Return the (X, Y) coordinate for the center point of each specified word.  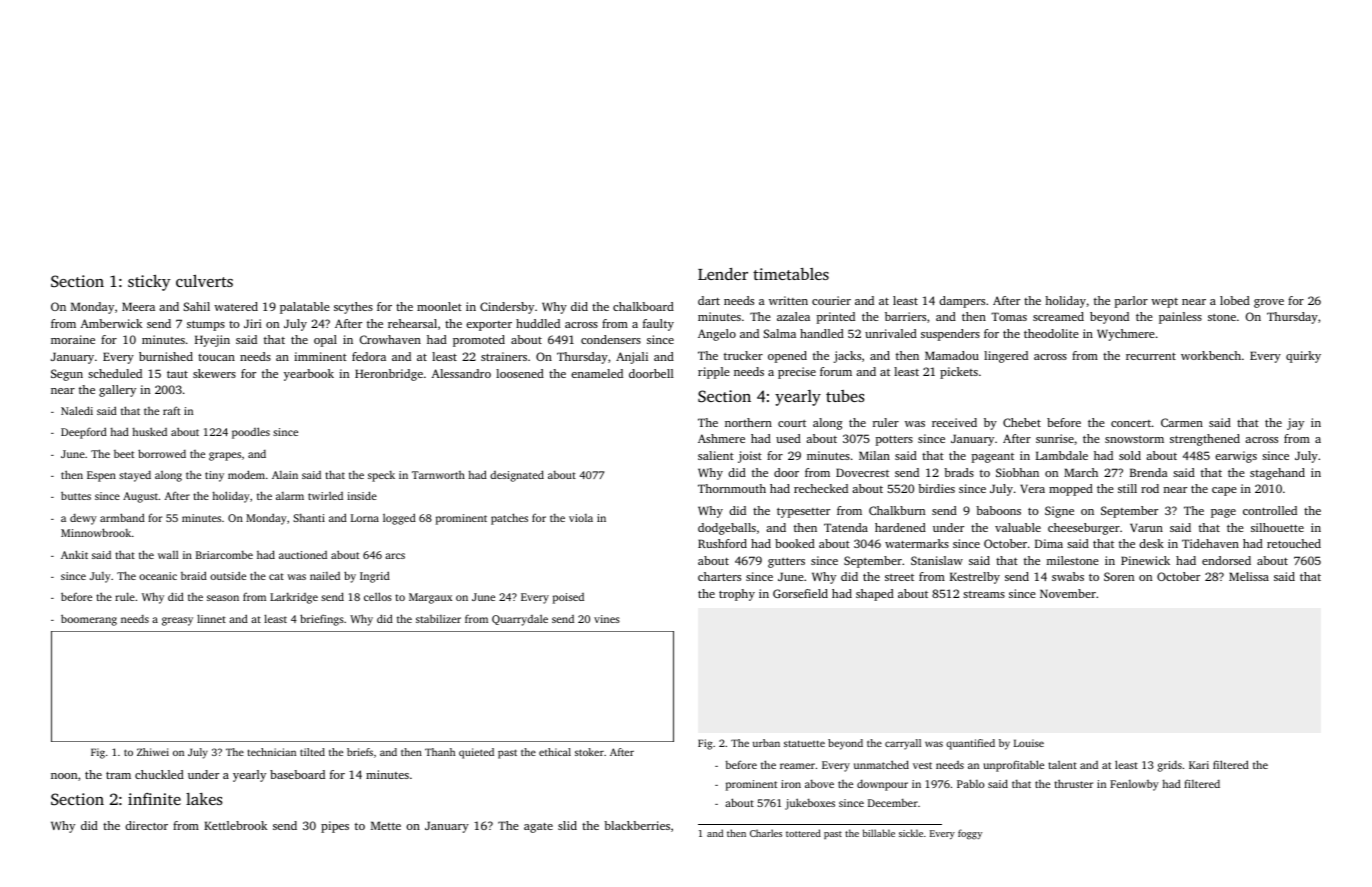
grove (1269, 303)
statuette (804, 743)
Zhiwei (153, 752)
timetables (791, 274)
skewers (214, 373)
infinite (154, 799)
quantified (970, 744)
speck (381, 476)
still (1127, 488)
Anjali (632, 358)
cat (276, 576)
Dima (1049, 543)
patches (509, 519)
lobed (1235, 300)
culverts (204, 280)
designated (517, 476)
